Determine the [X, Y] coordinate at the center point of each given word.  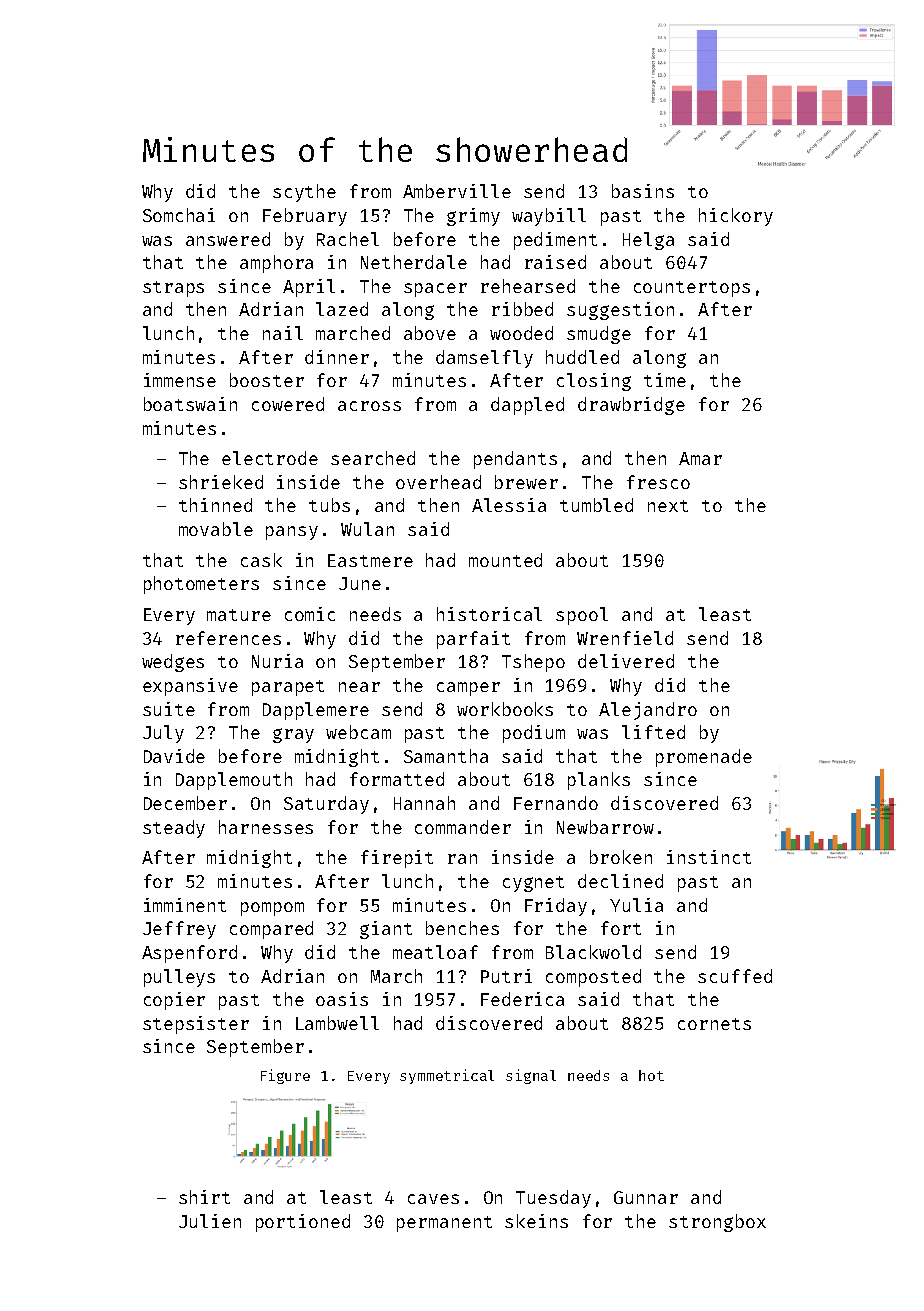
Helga [648, 241]
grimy [473, 217]
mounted [505, 560]
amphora [276, 264]
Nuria [277, 661]
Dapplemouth [234, 781]
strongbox [717, 1223]
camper [468, 689]
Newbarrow [605, 827]
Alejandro [648, 711]
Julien [210, 1221]
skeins [536, 1221]
